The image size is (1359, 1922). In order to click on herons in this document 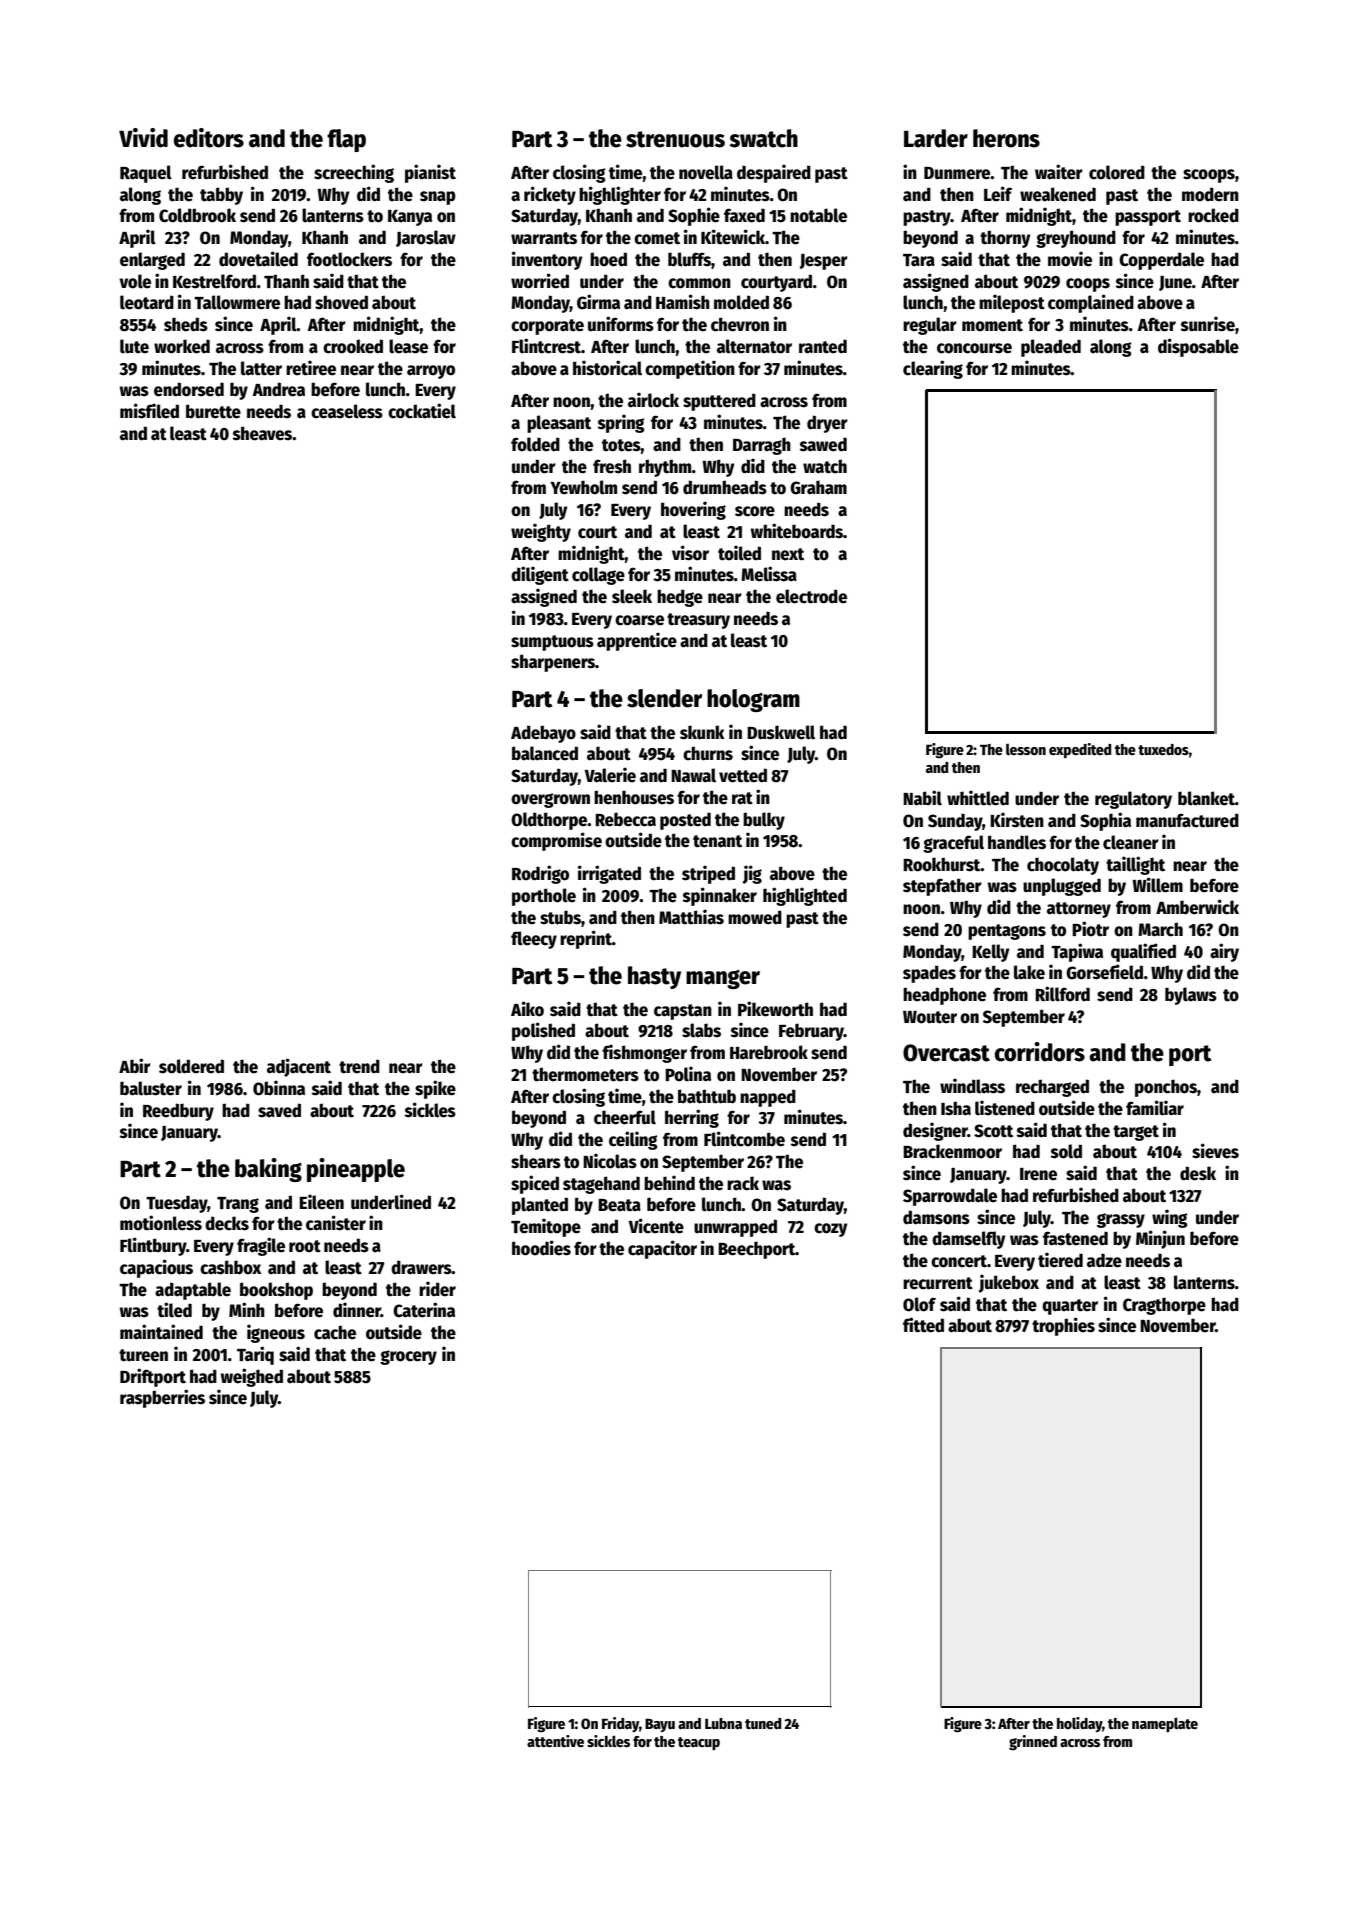, I will do `click(1006, 138)`.
